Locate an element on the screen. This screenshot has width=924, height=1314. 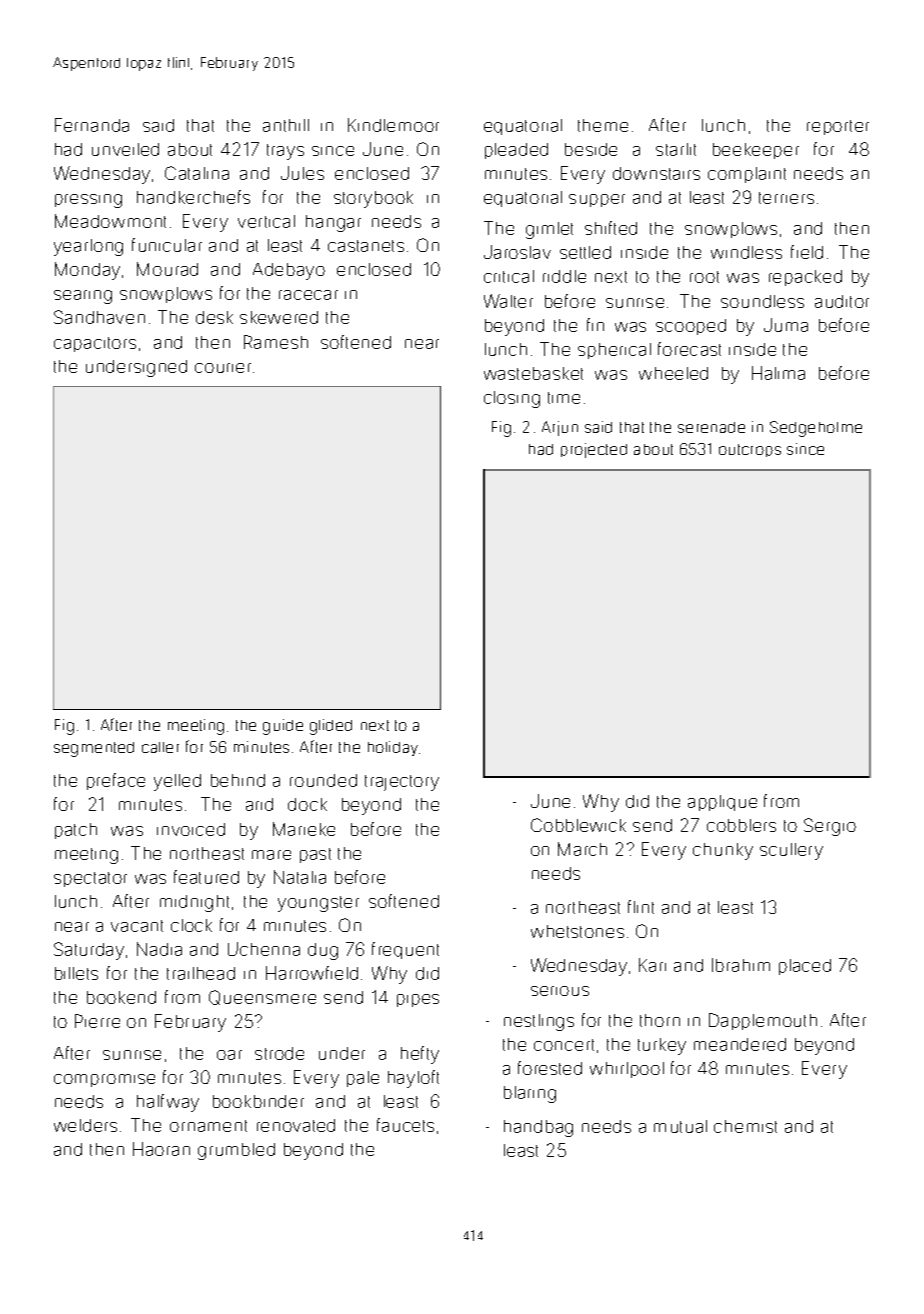
pale is located at coordinates (363, 1079).
